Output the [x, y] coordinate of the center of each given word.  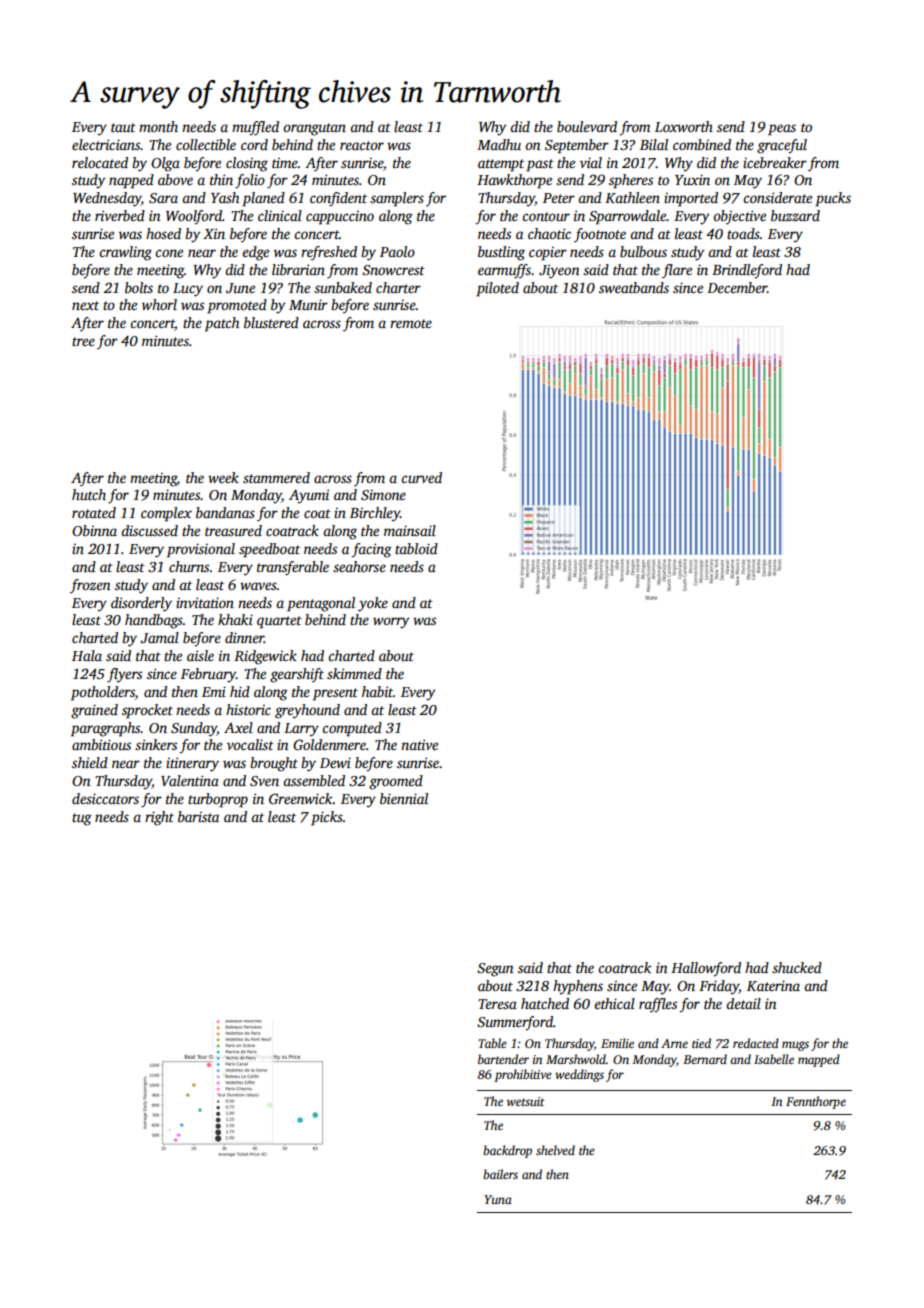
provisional [201, 550]
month [158, 126]
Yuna [498, 1199]
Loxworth [684, 126]
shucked [797, 967]
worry [391, 623]
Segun [495, 970]
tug [82, 819]
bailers [500, 1174]
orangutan [314, 129]
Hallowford [706, 969]
